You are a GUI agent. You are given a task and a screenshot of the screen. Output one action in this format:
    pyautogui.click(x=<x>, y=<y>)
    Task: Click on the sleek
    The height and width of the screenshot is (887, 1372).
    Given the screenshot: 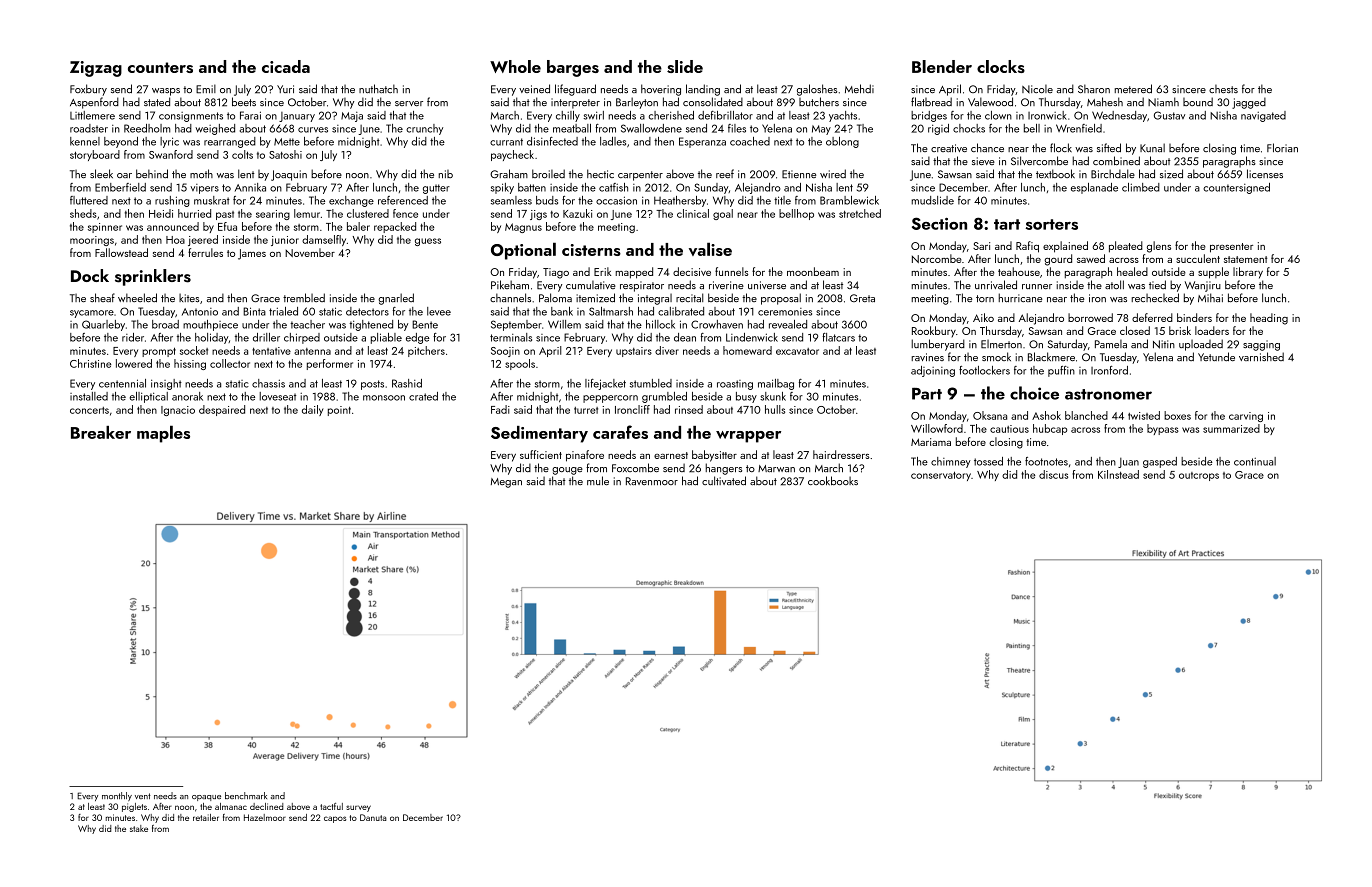 What is the action you would take?
    pyautogui.click(x=101, y=173)
